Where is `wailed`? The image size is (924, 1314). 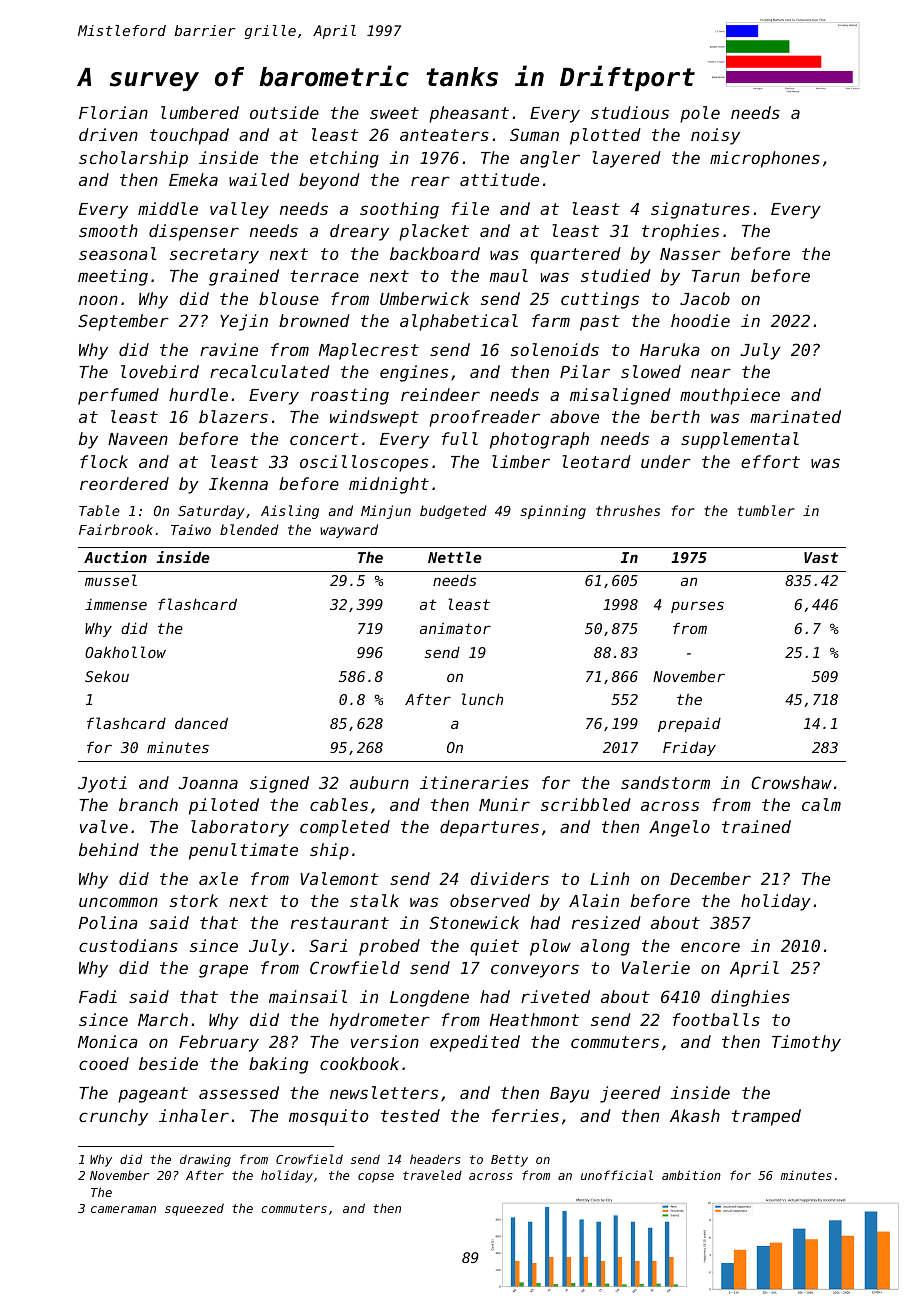 wailed is located at coordinates (259, 179).
